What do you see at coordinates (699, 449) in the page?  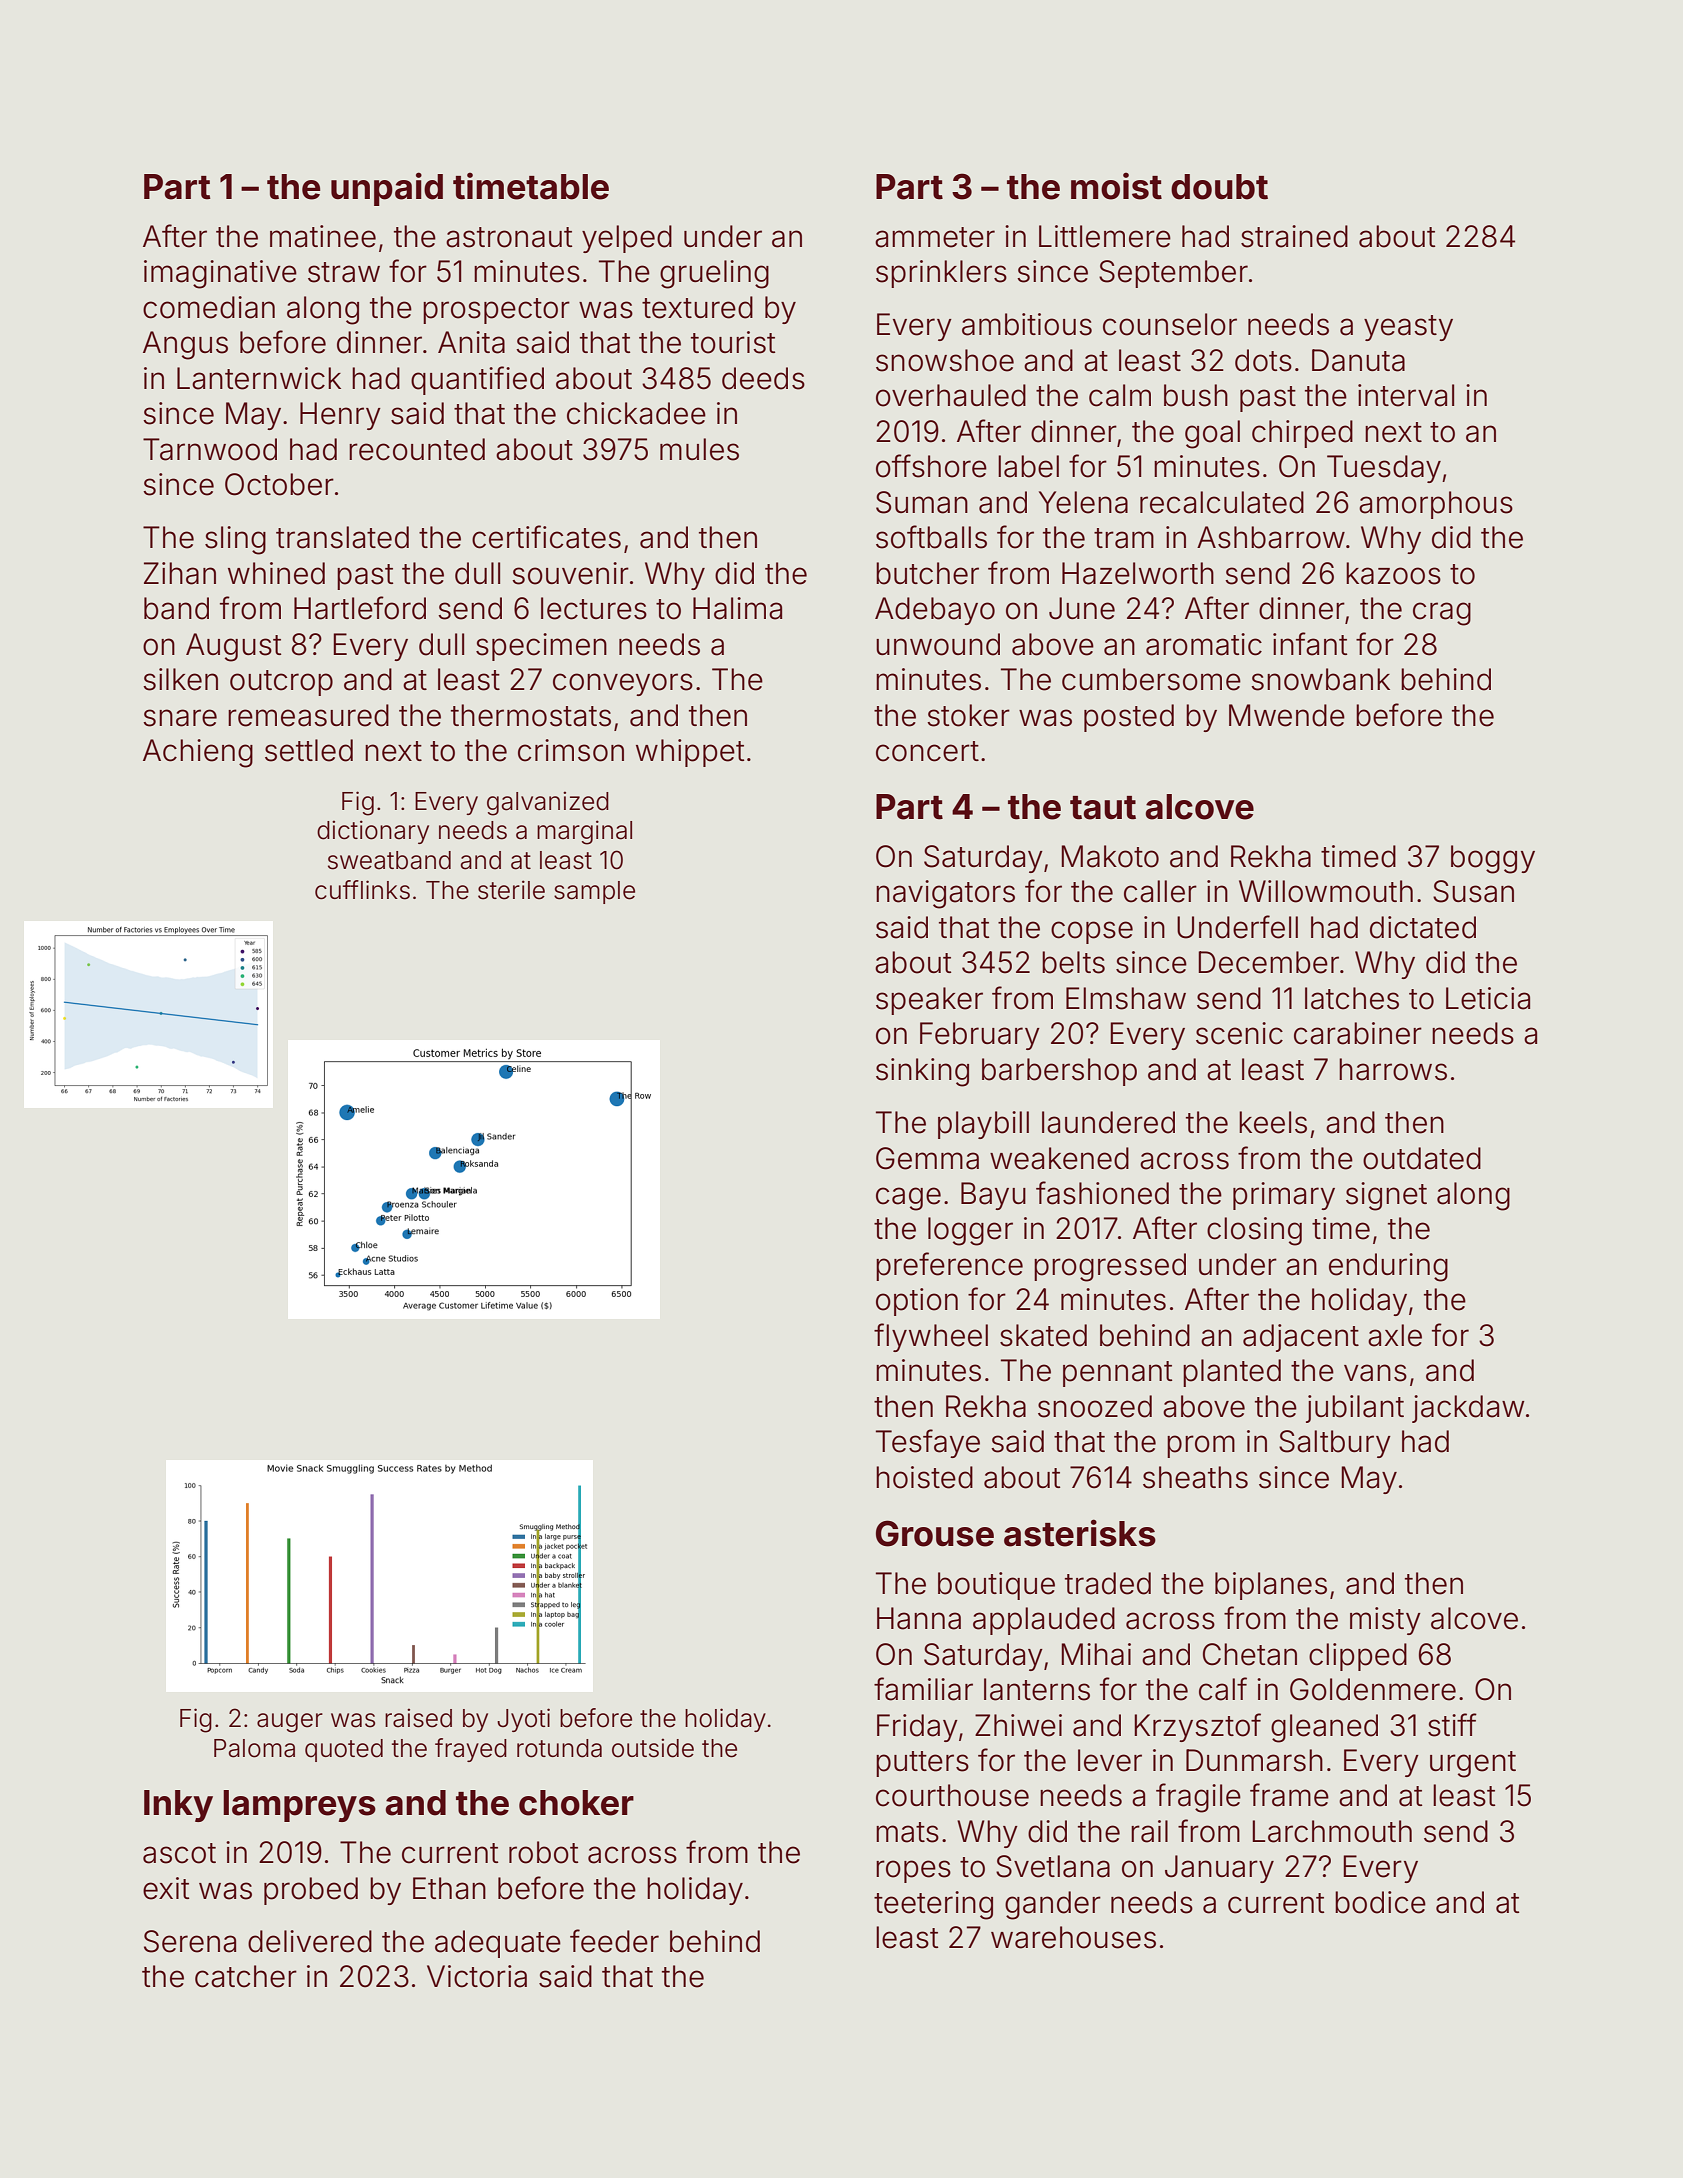 I see `mules` at bounding box center [699, 449].
